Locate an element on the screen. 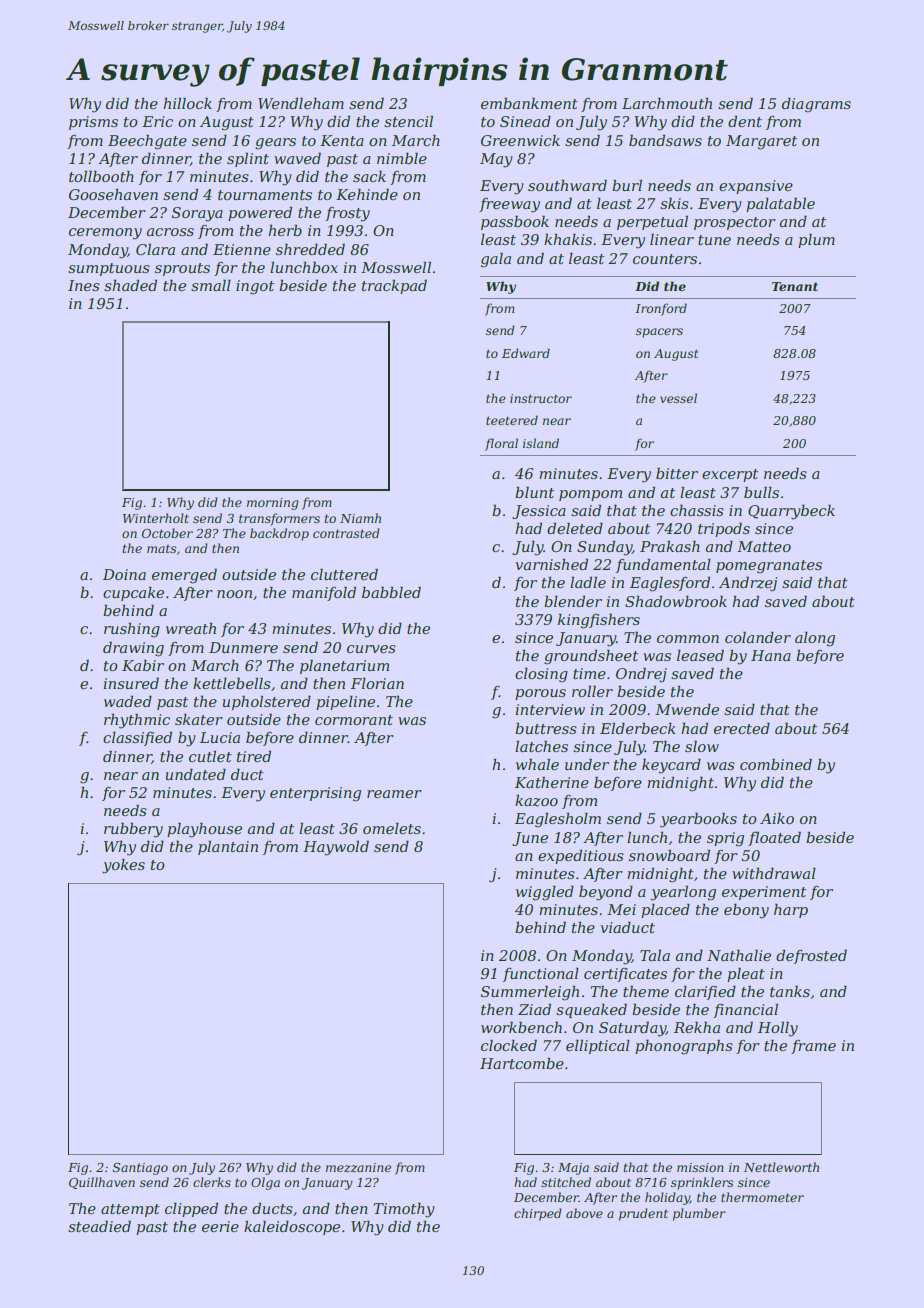  eerie is located at coordinates (220, 1226).
